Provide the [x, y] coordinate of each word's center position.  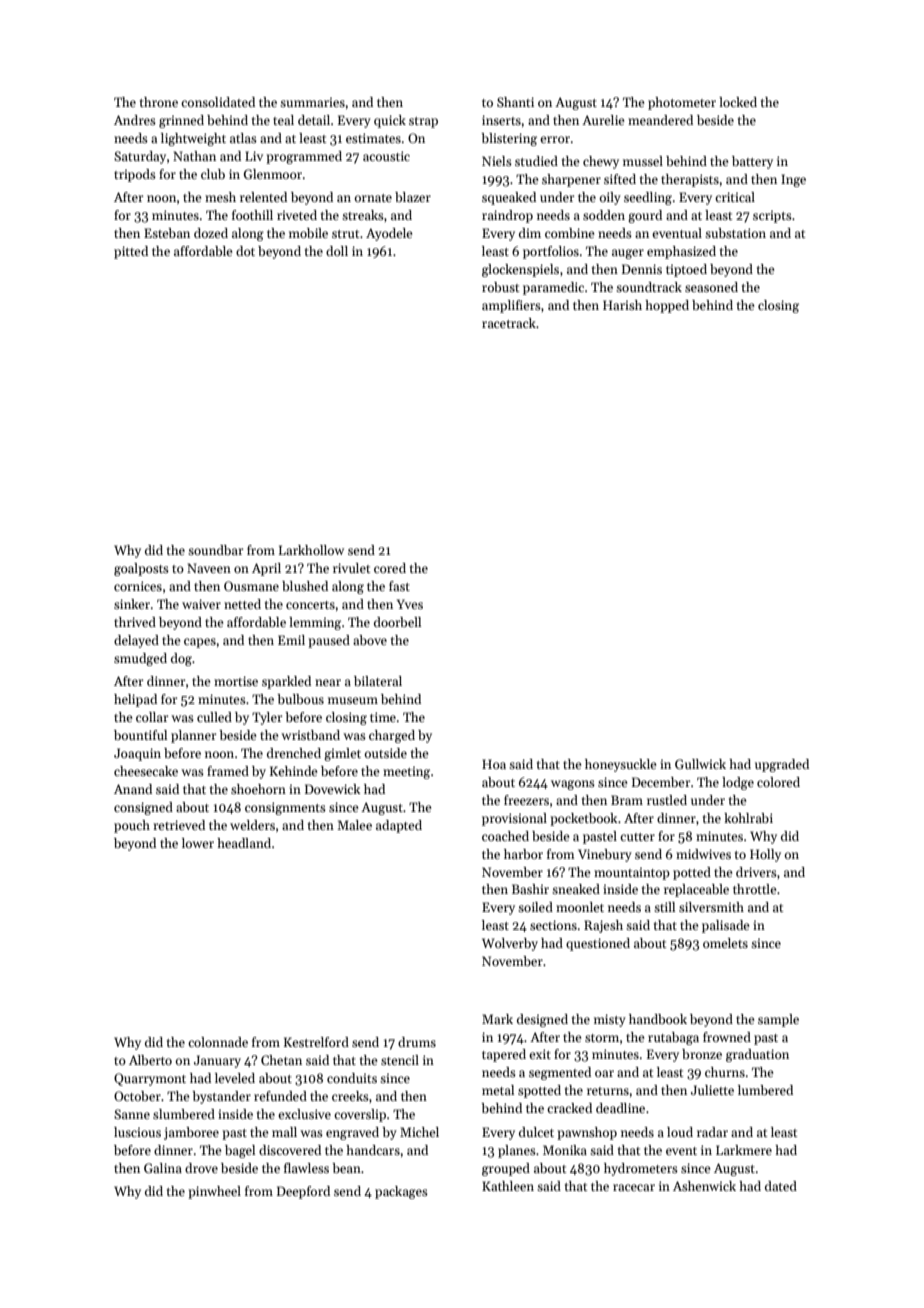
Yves [410, 604]
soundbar [216, 550]
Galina [163, 1168]
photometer [682, 103]
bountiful [140, 735]
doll [337, 251]
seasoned [711, 287]
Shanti [515, 102]
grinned [181, 121]
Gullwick [700, 764]
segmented [560, 1073]
